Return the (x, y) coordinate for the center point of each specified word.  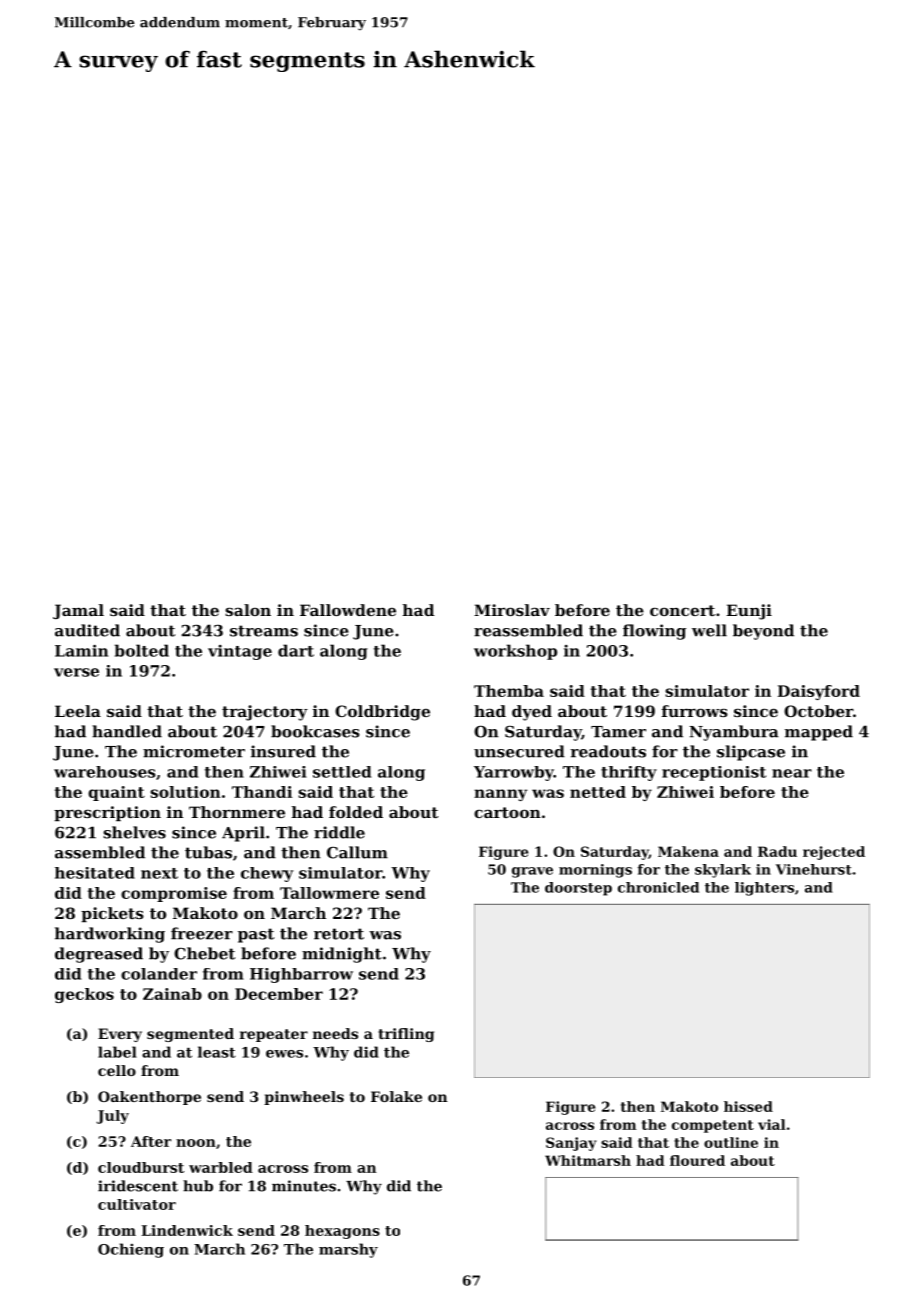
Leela (78, 711)
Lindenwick (187, 1230)
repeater (274, 1035)
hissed (748, 1106)
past (256, 935)
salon (248, 610)
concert (682, 610)
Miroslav (512, 610)
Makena (688, 851)
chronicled (658, 887)
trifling (406, 1035)
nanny (500, 795)
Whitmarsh (588, 1160)
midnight (342, 955)
